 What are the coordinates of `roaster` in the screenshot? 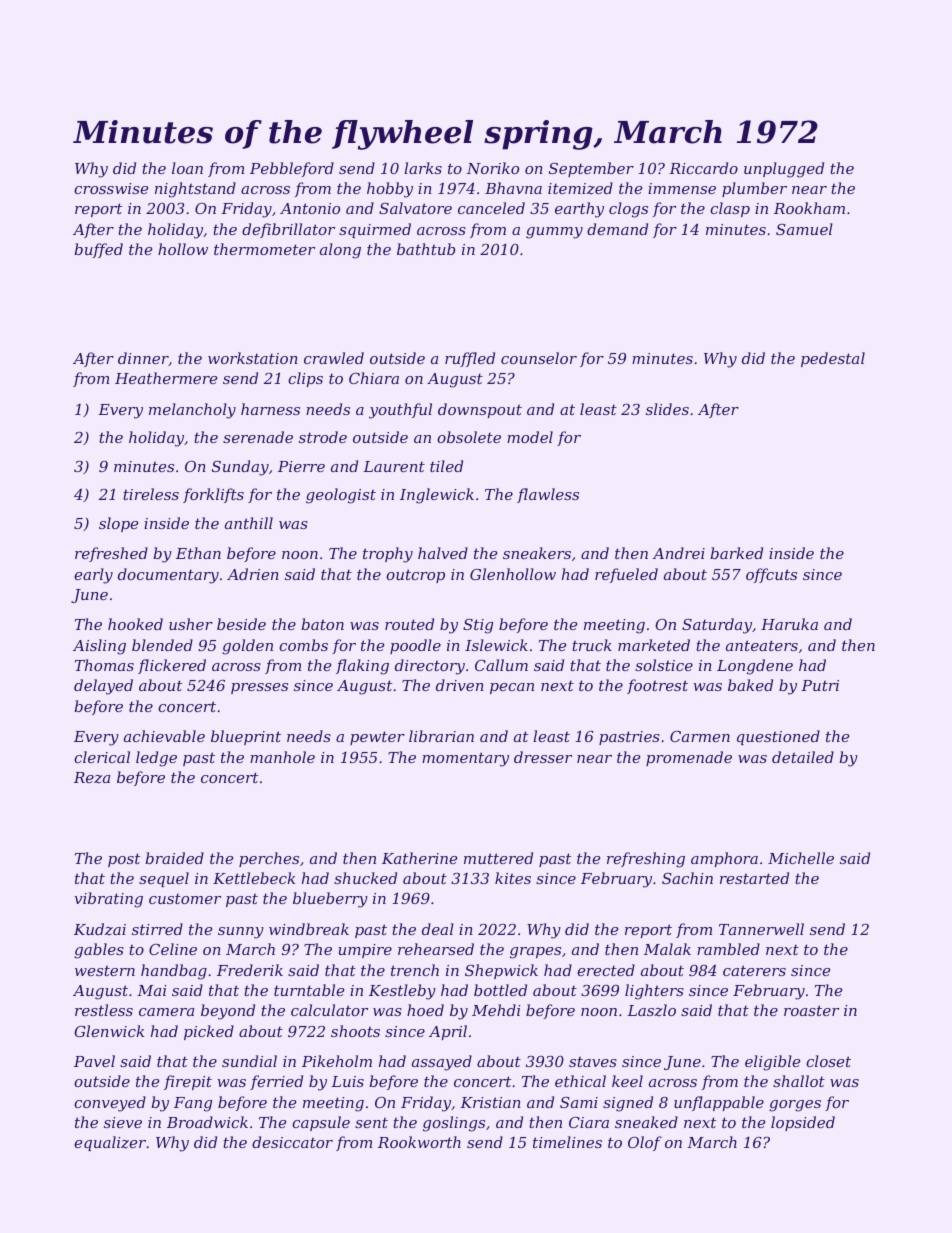 It's located at (811, 1010).
